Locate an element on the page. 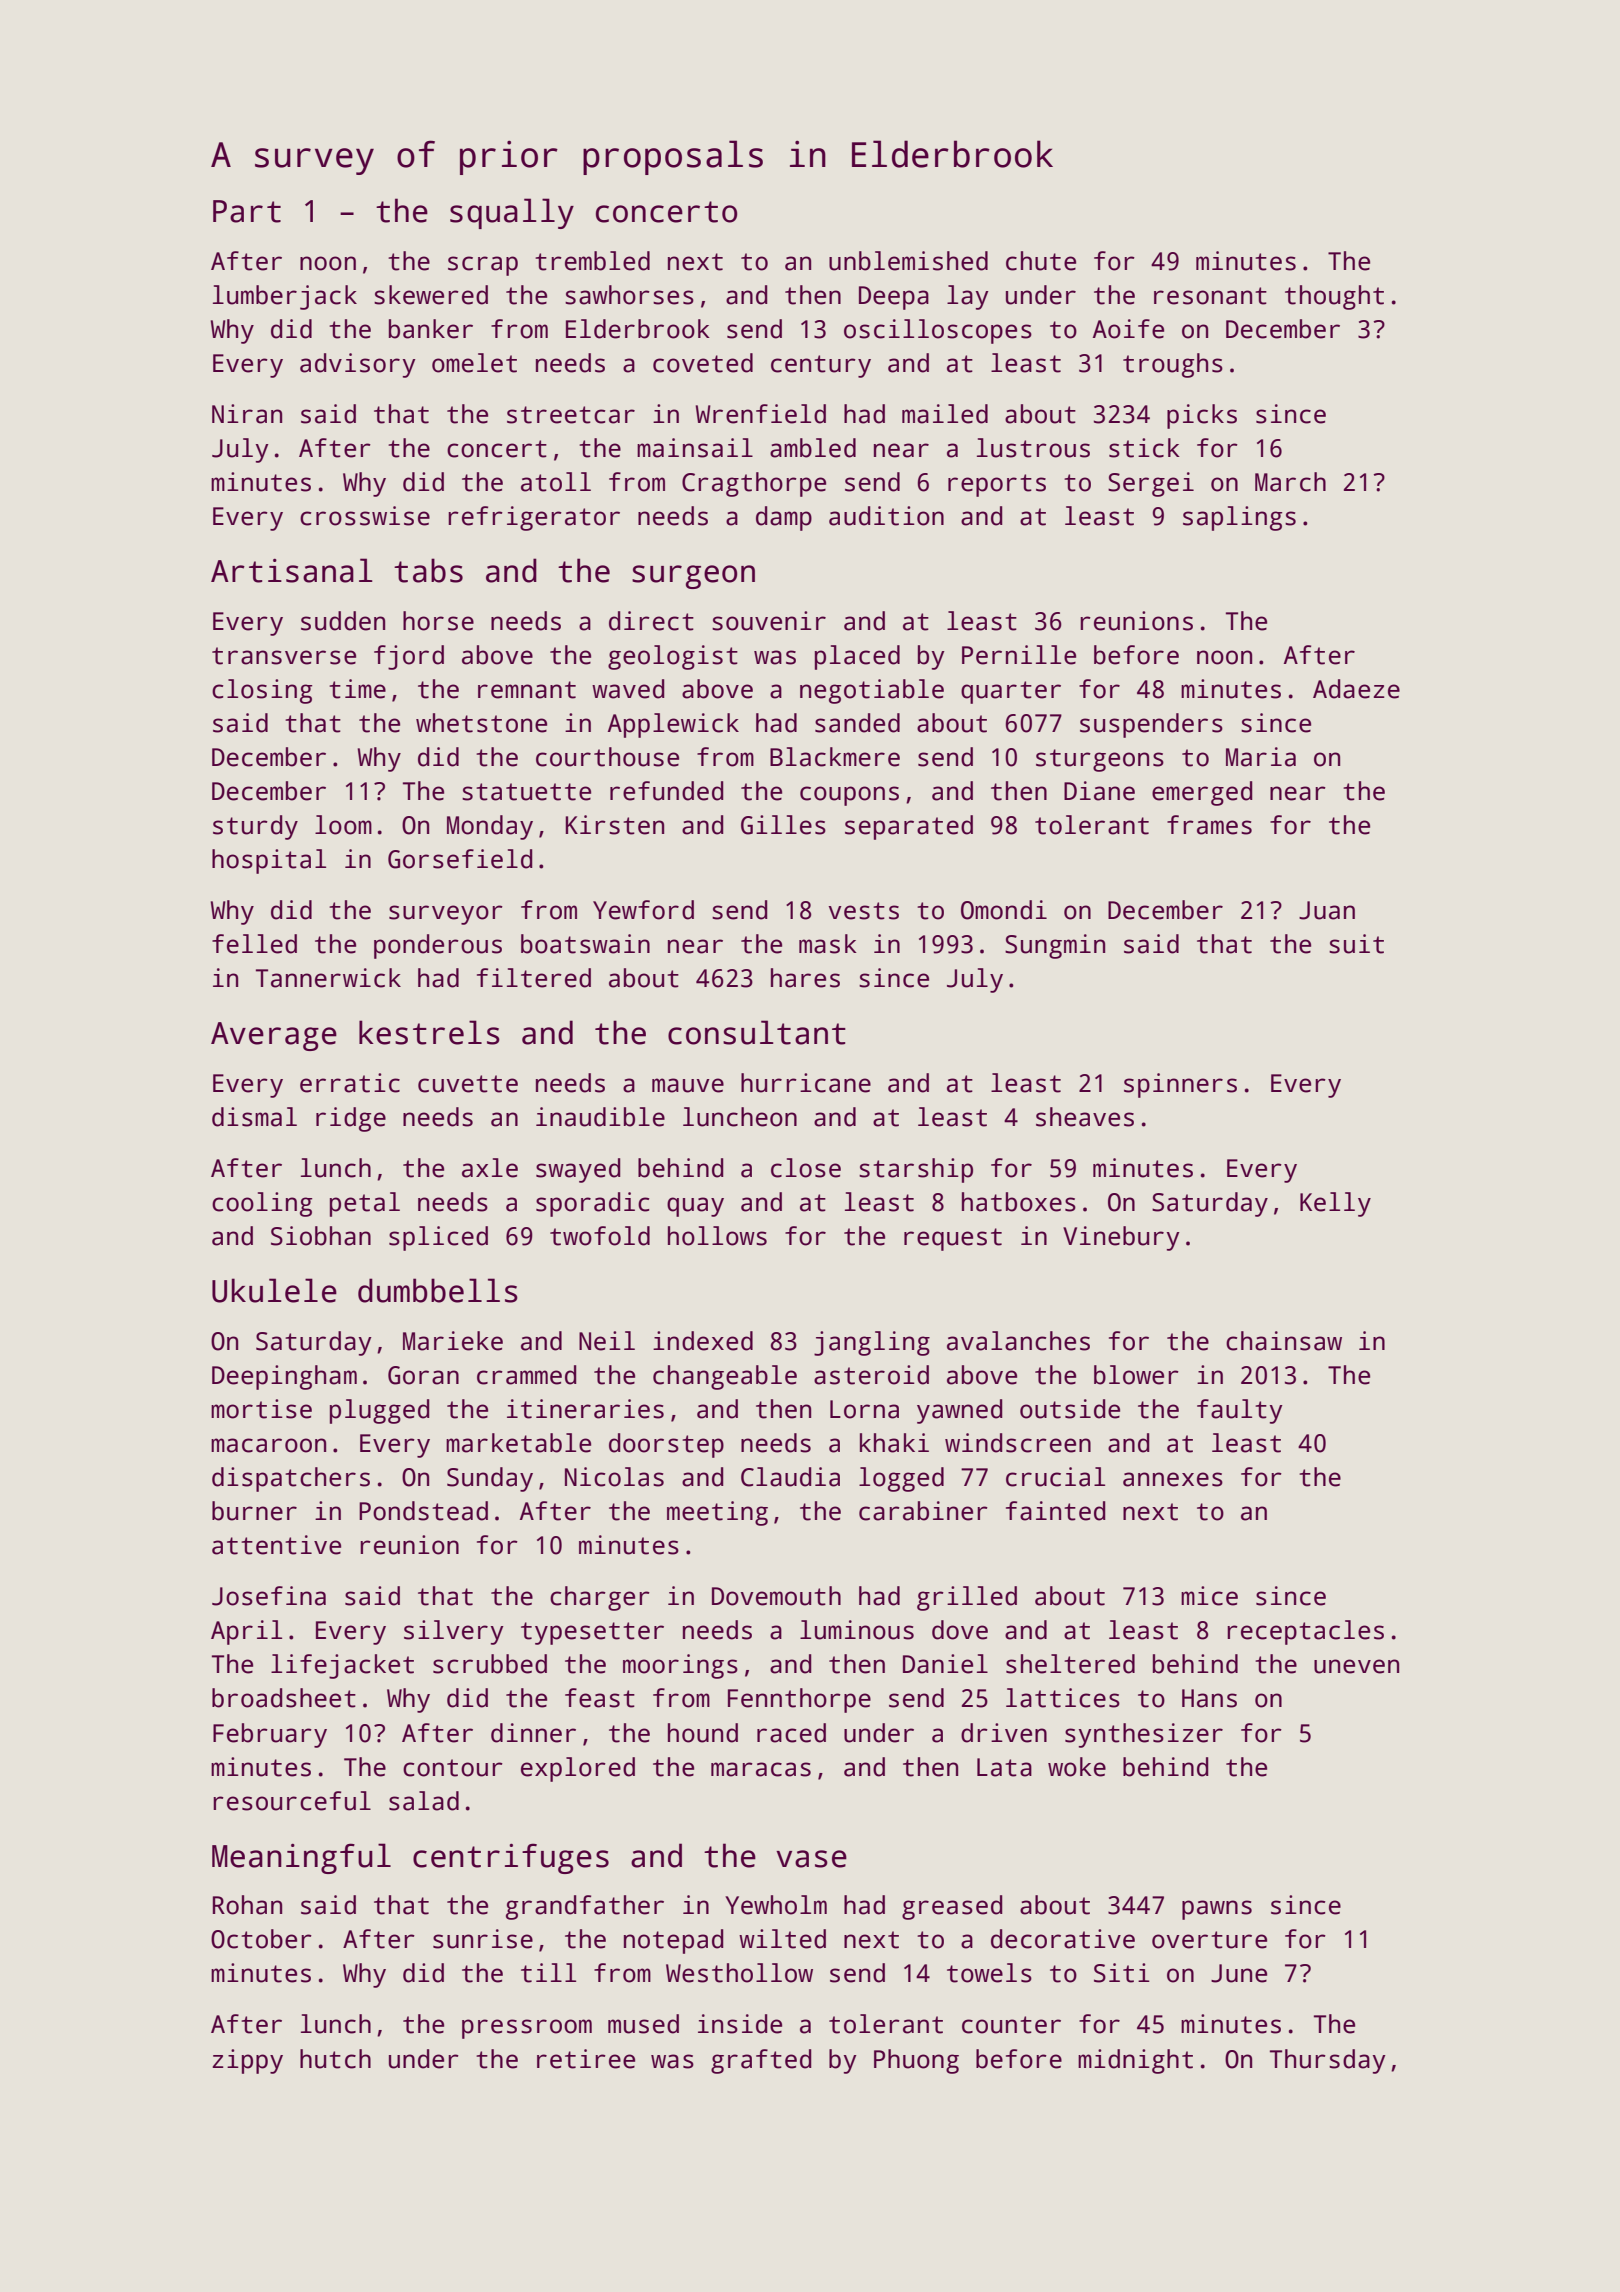 Image resolution: width=1620 pixels, height=2292 pixels. picks is located at coordinates (1202, 416).
